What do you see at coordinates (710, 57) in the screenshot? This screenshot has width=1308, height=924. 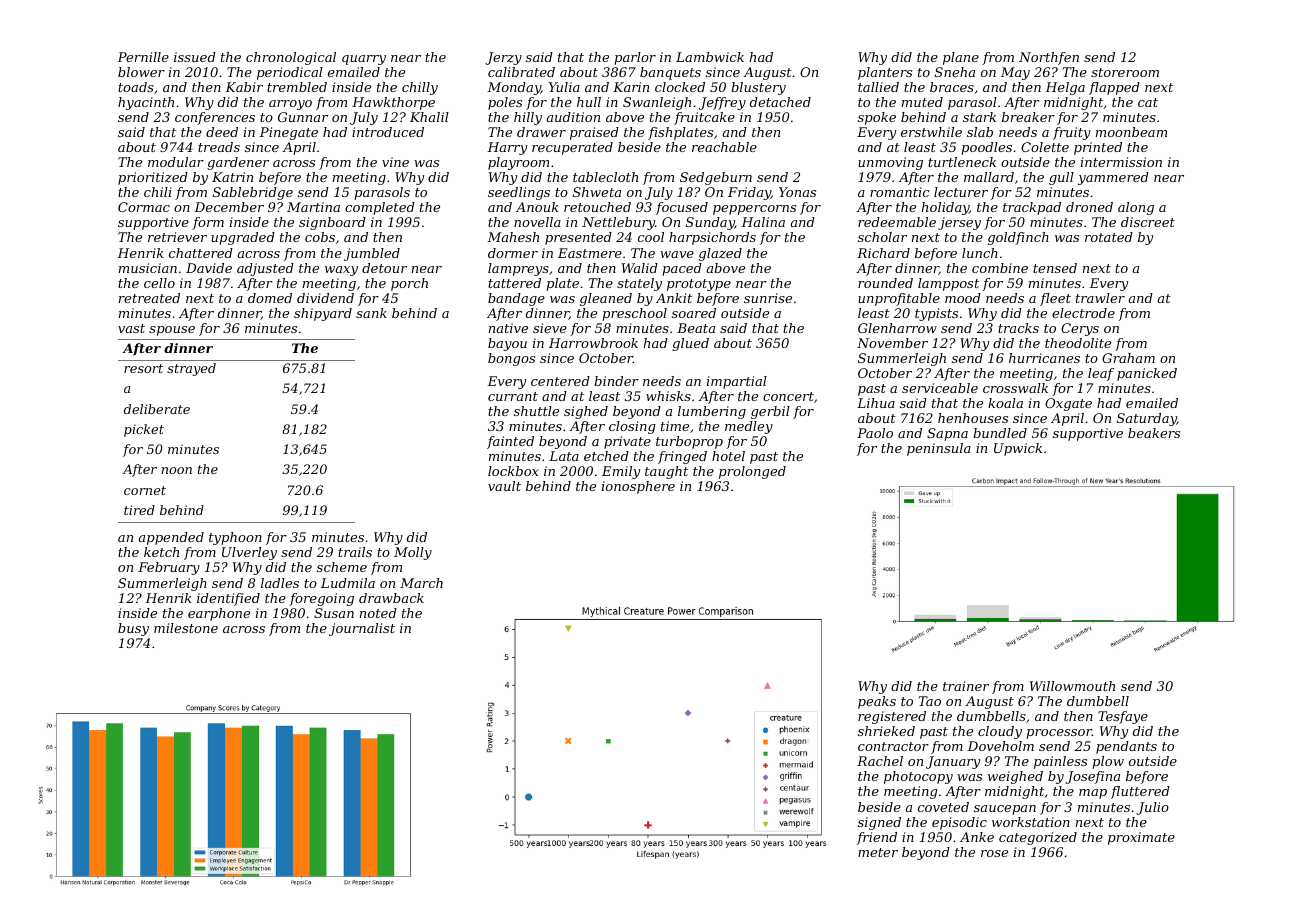 I see `Lambwick` at bounding box center [710, 57].
